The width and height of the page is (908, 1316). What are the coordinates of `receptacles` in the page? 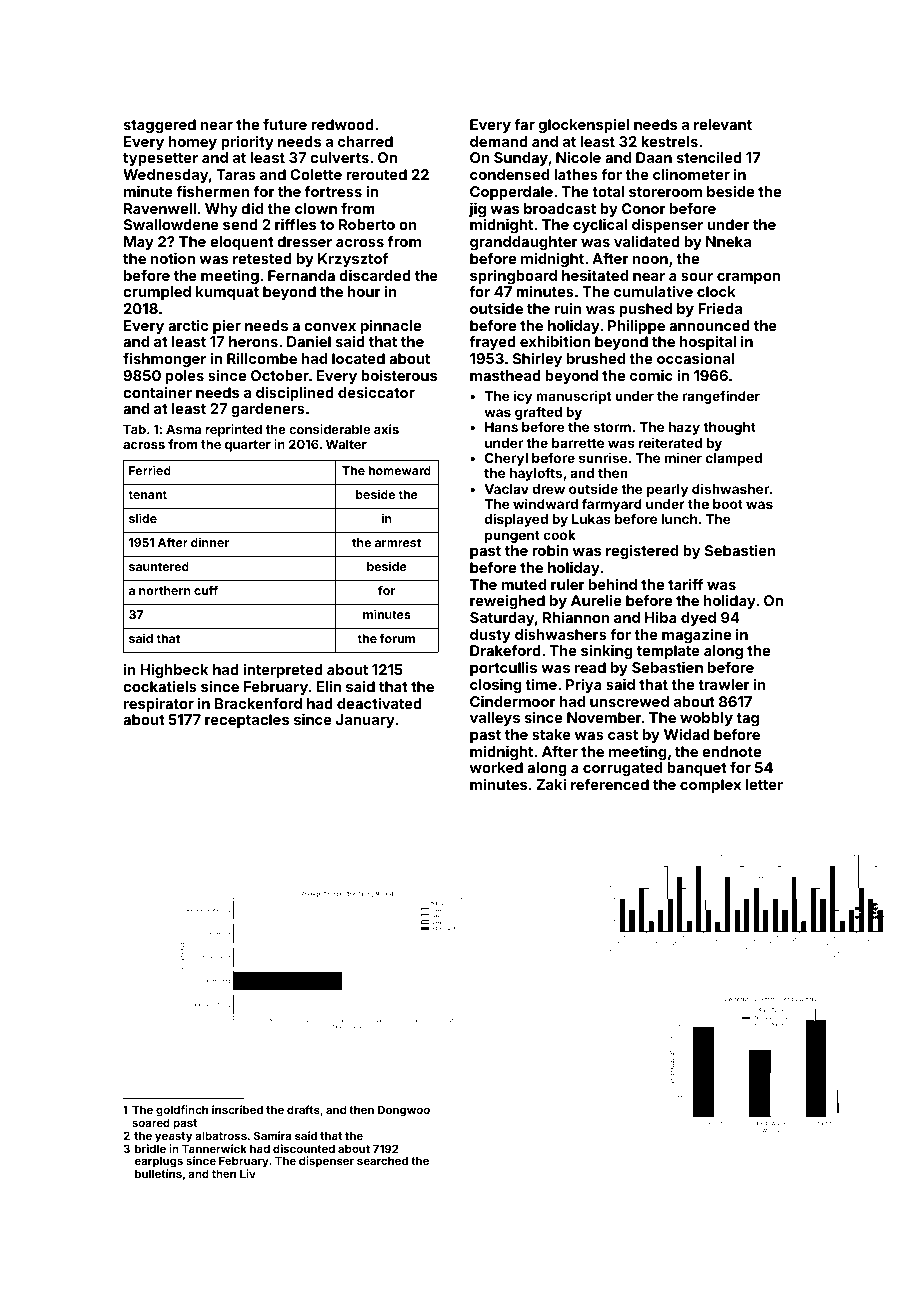 It's located at (247, 721).
